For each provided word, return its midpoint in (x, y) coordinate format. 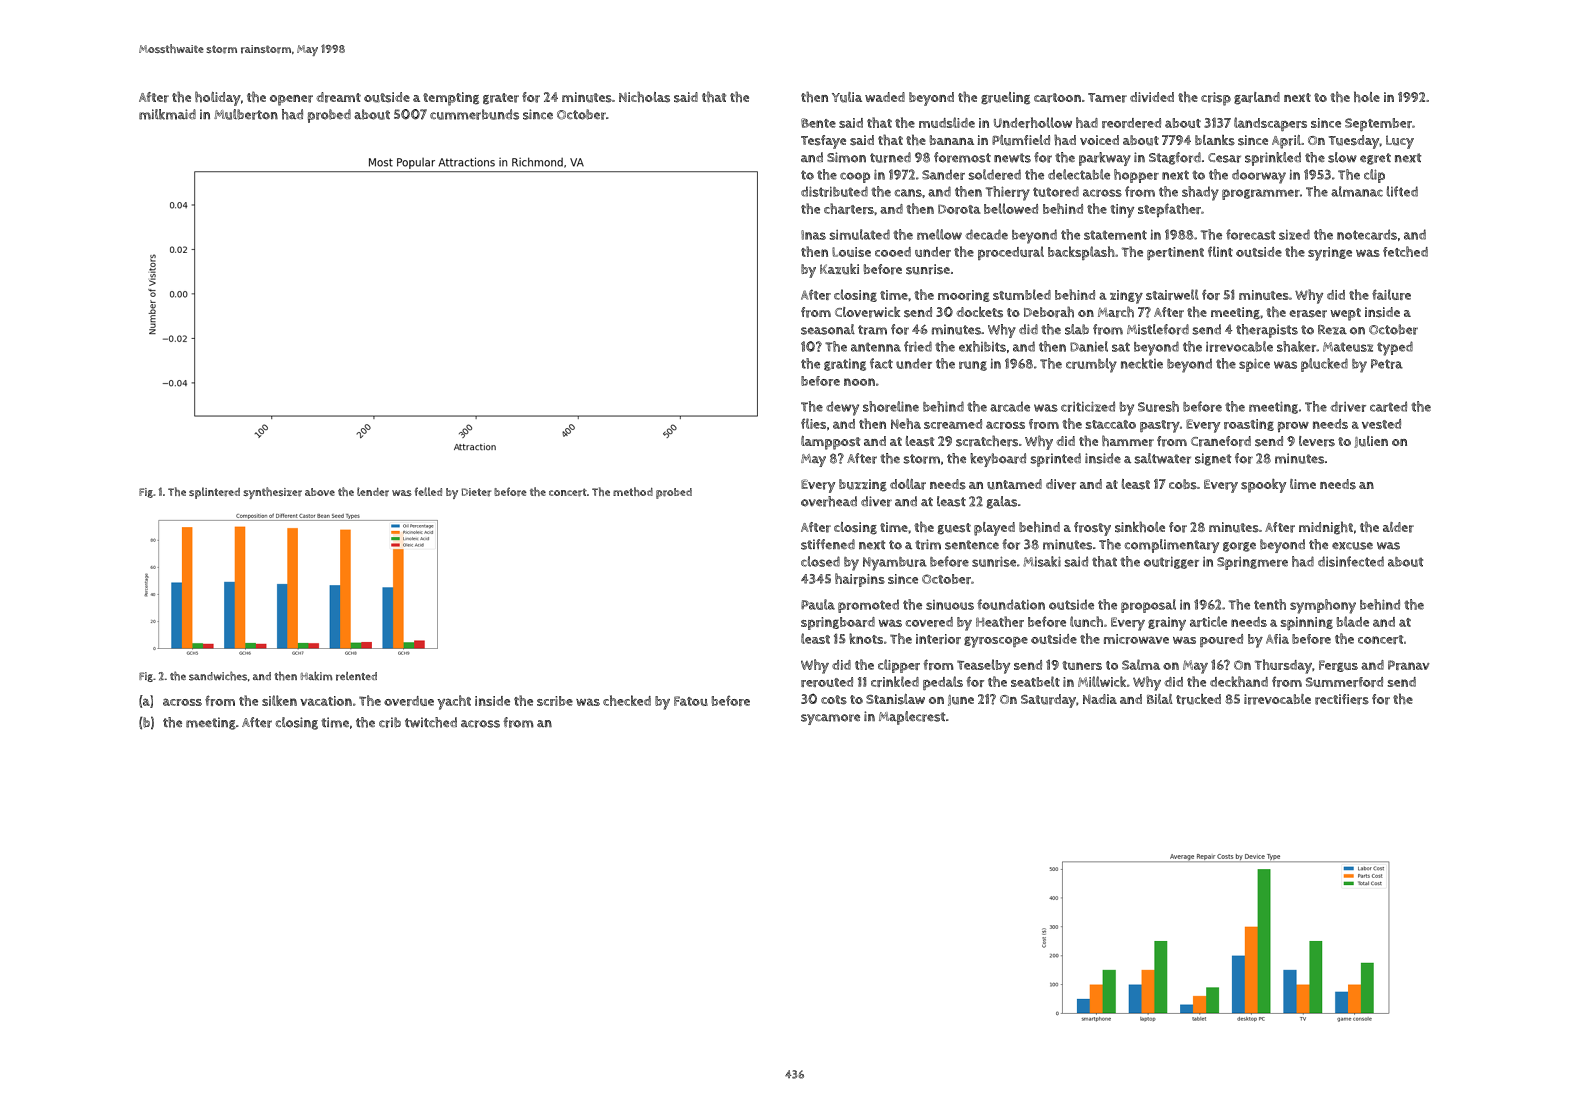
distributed (834, 191)
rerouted (827, 682)
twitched (431, 722)
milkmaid (167, 114)
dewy (842, 408)
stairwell (1172, 294)
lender (373, 492)
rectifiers (1342, 699)
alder (1398, 527)
